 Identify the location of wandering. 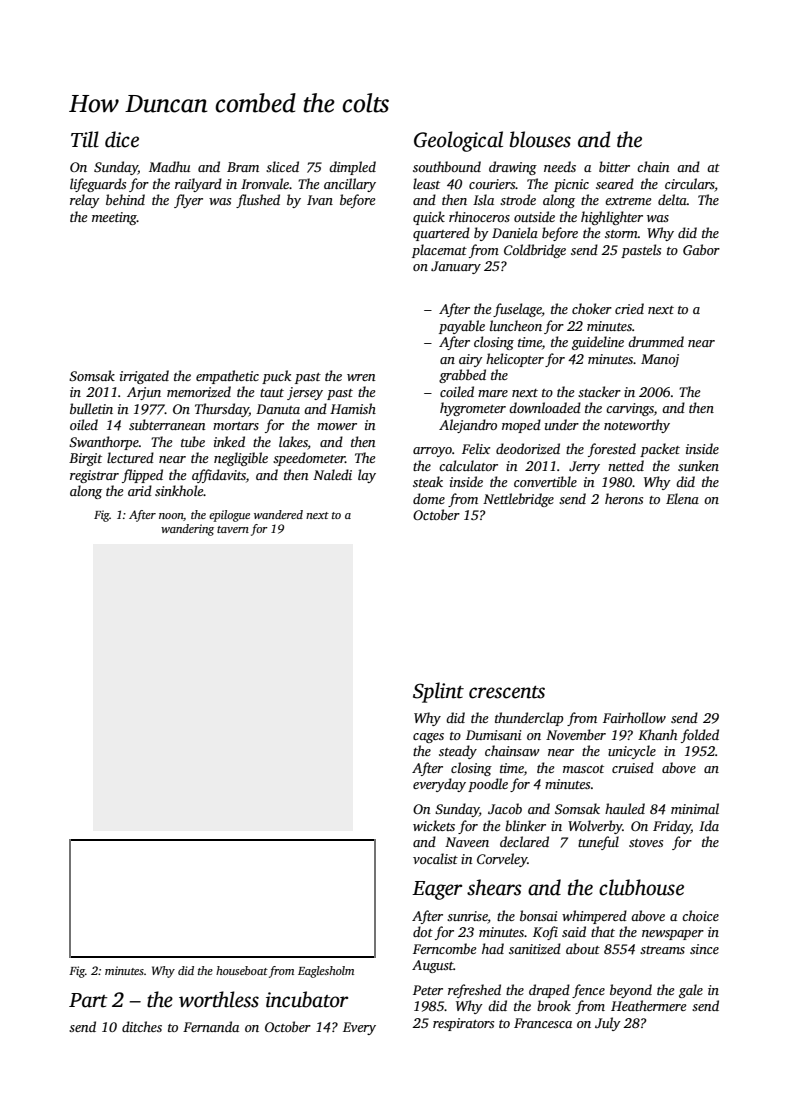
(187, 530).
